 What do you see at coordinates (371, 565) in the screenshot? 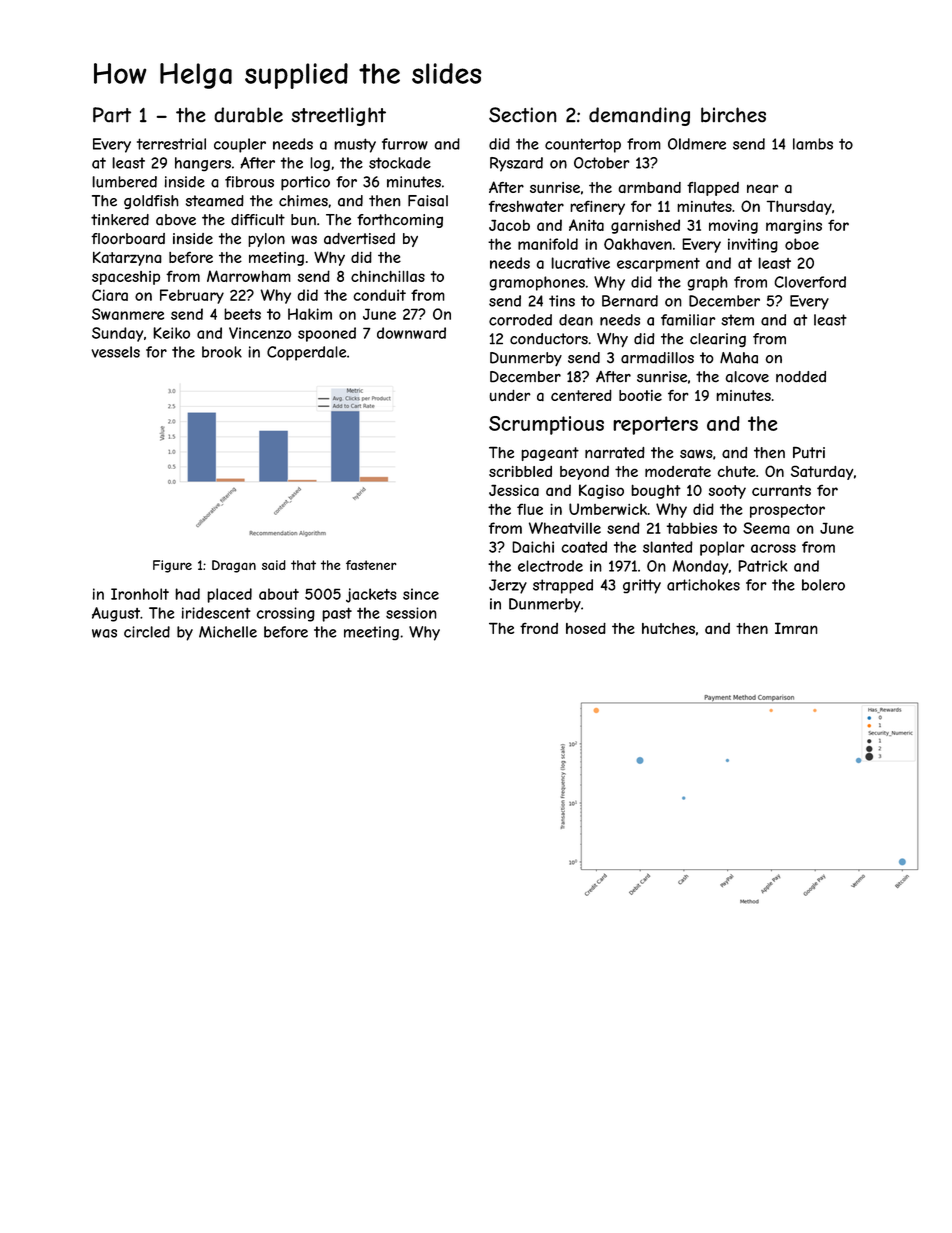
I see `fastener` at bounding box center [371, 565].
